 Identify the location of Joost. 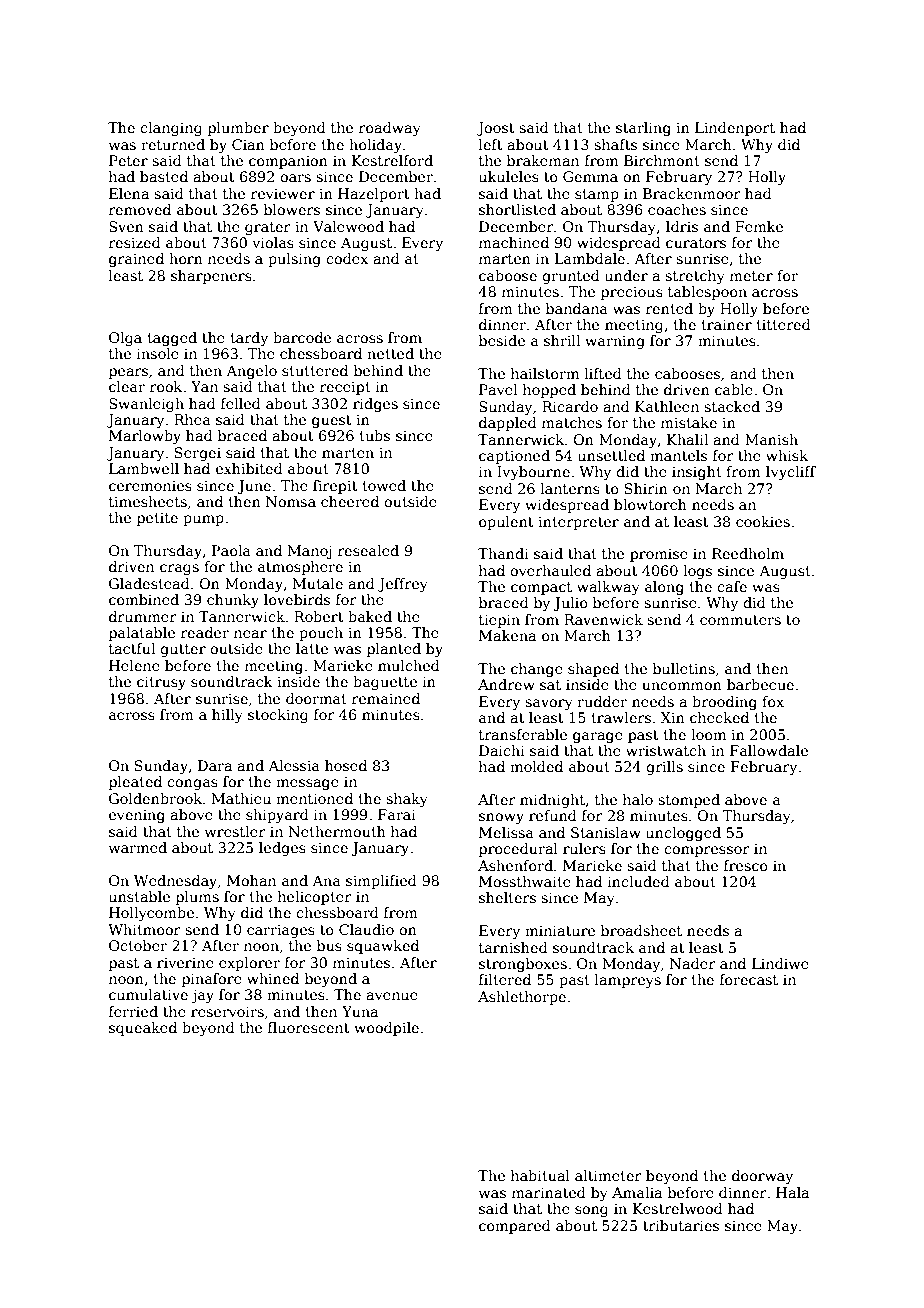
(496, 129).
